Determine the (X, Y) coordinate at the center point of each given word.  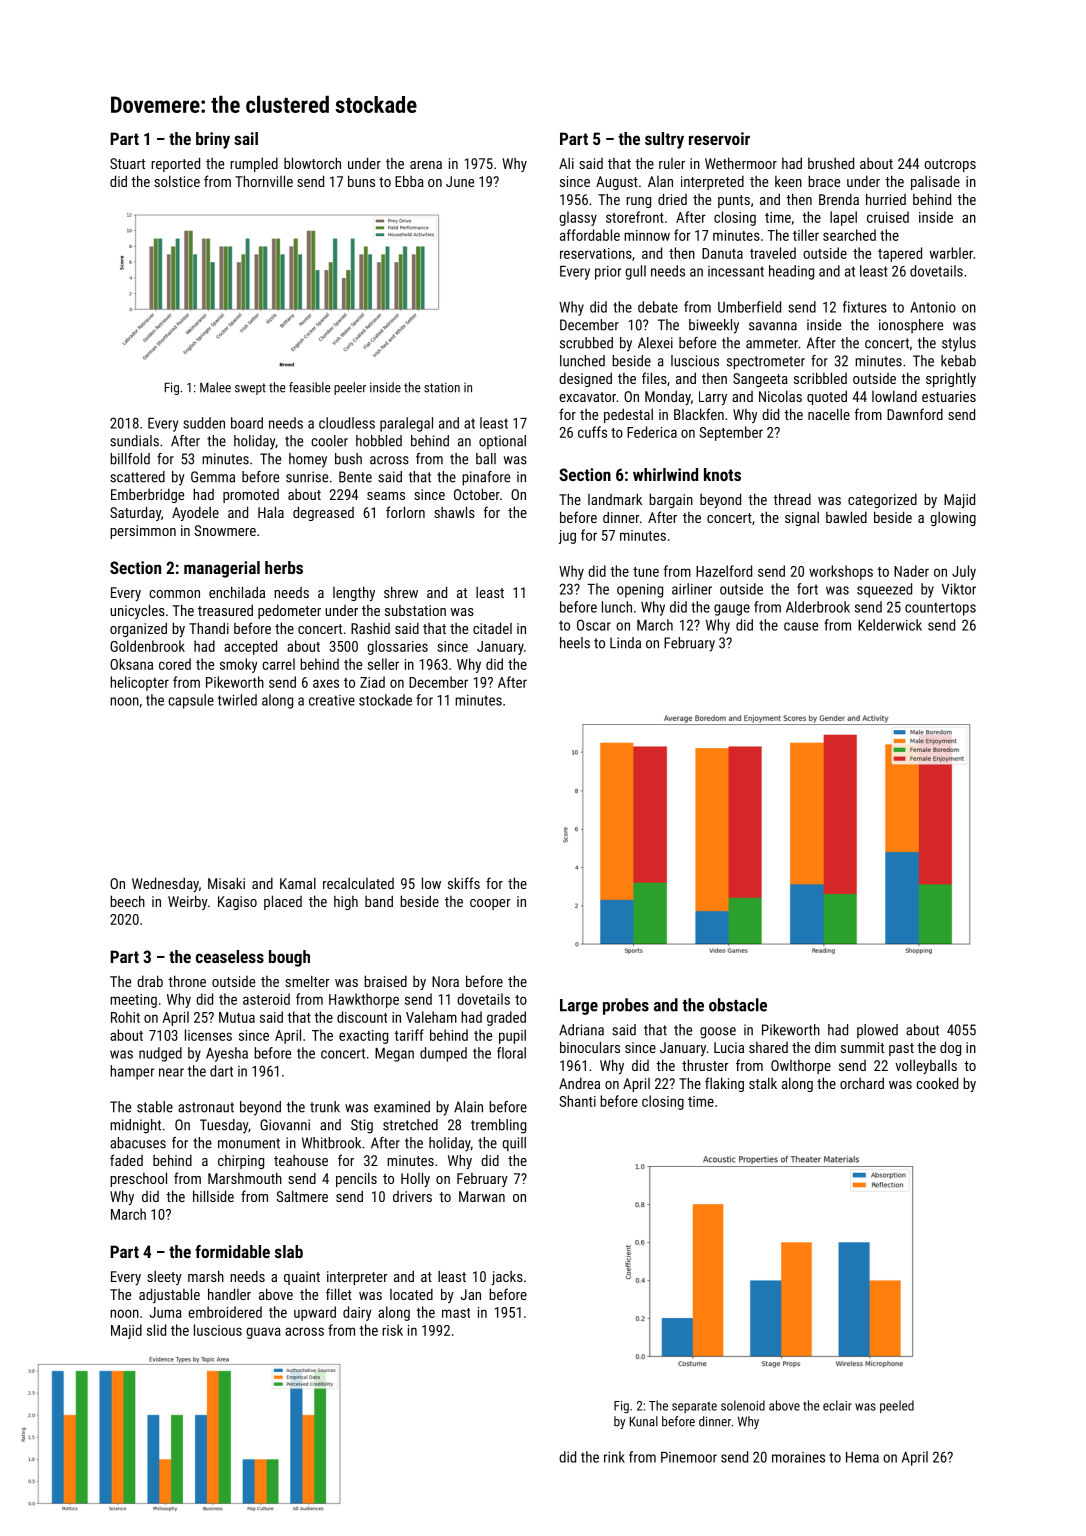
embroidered (225, 1312)
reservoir (719, 138)
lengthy (354, 593)
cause (801, 626)
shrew (401, 592)
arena (426, 165)
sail (246, 138)
